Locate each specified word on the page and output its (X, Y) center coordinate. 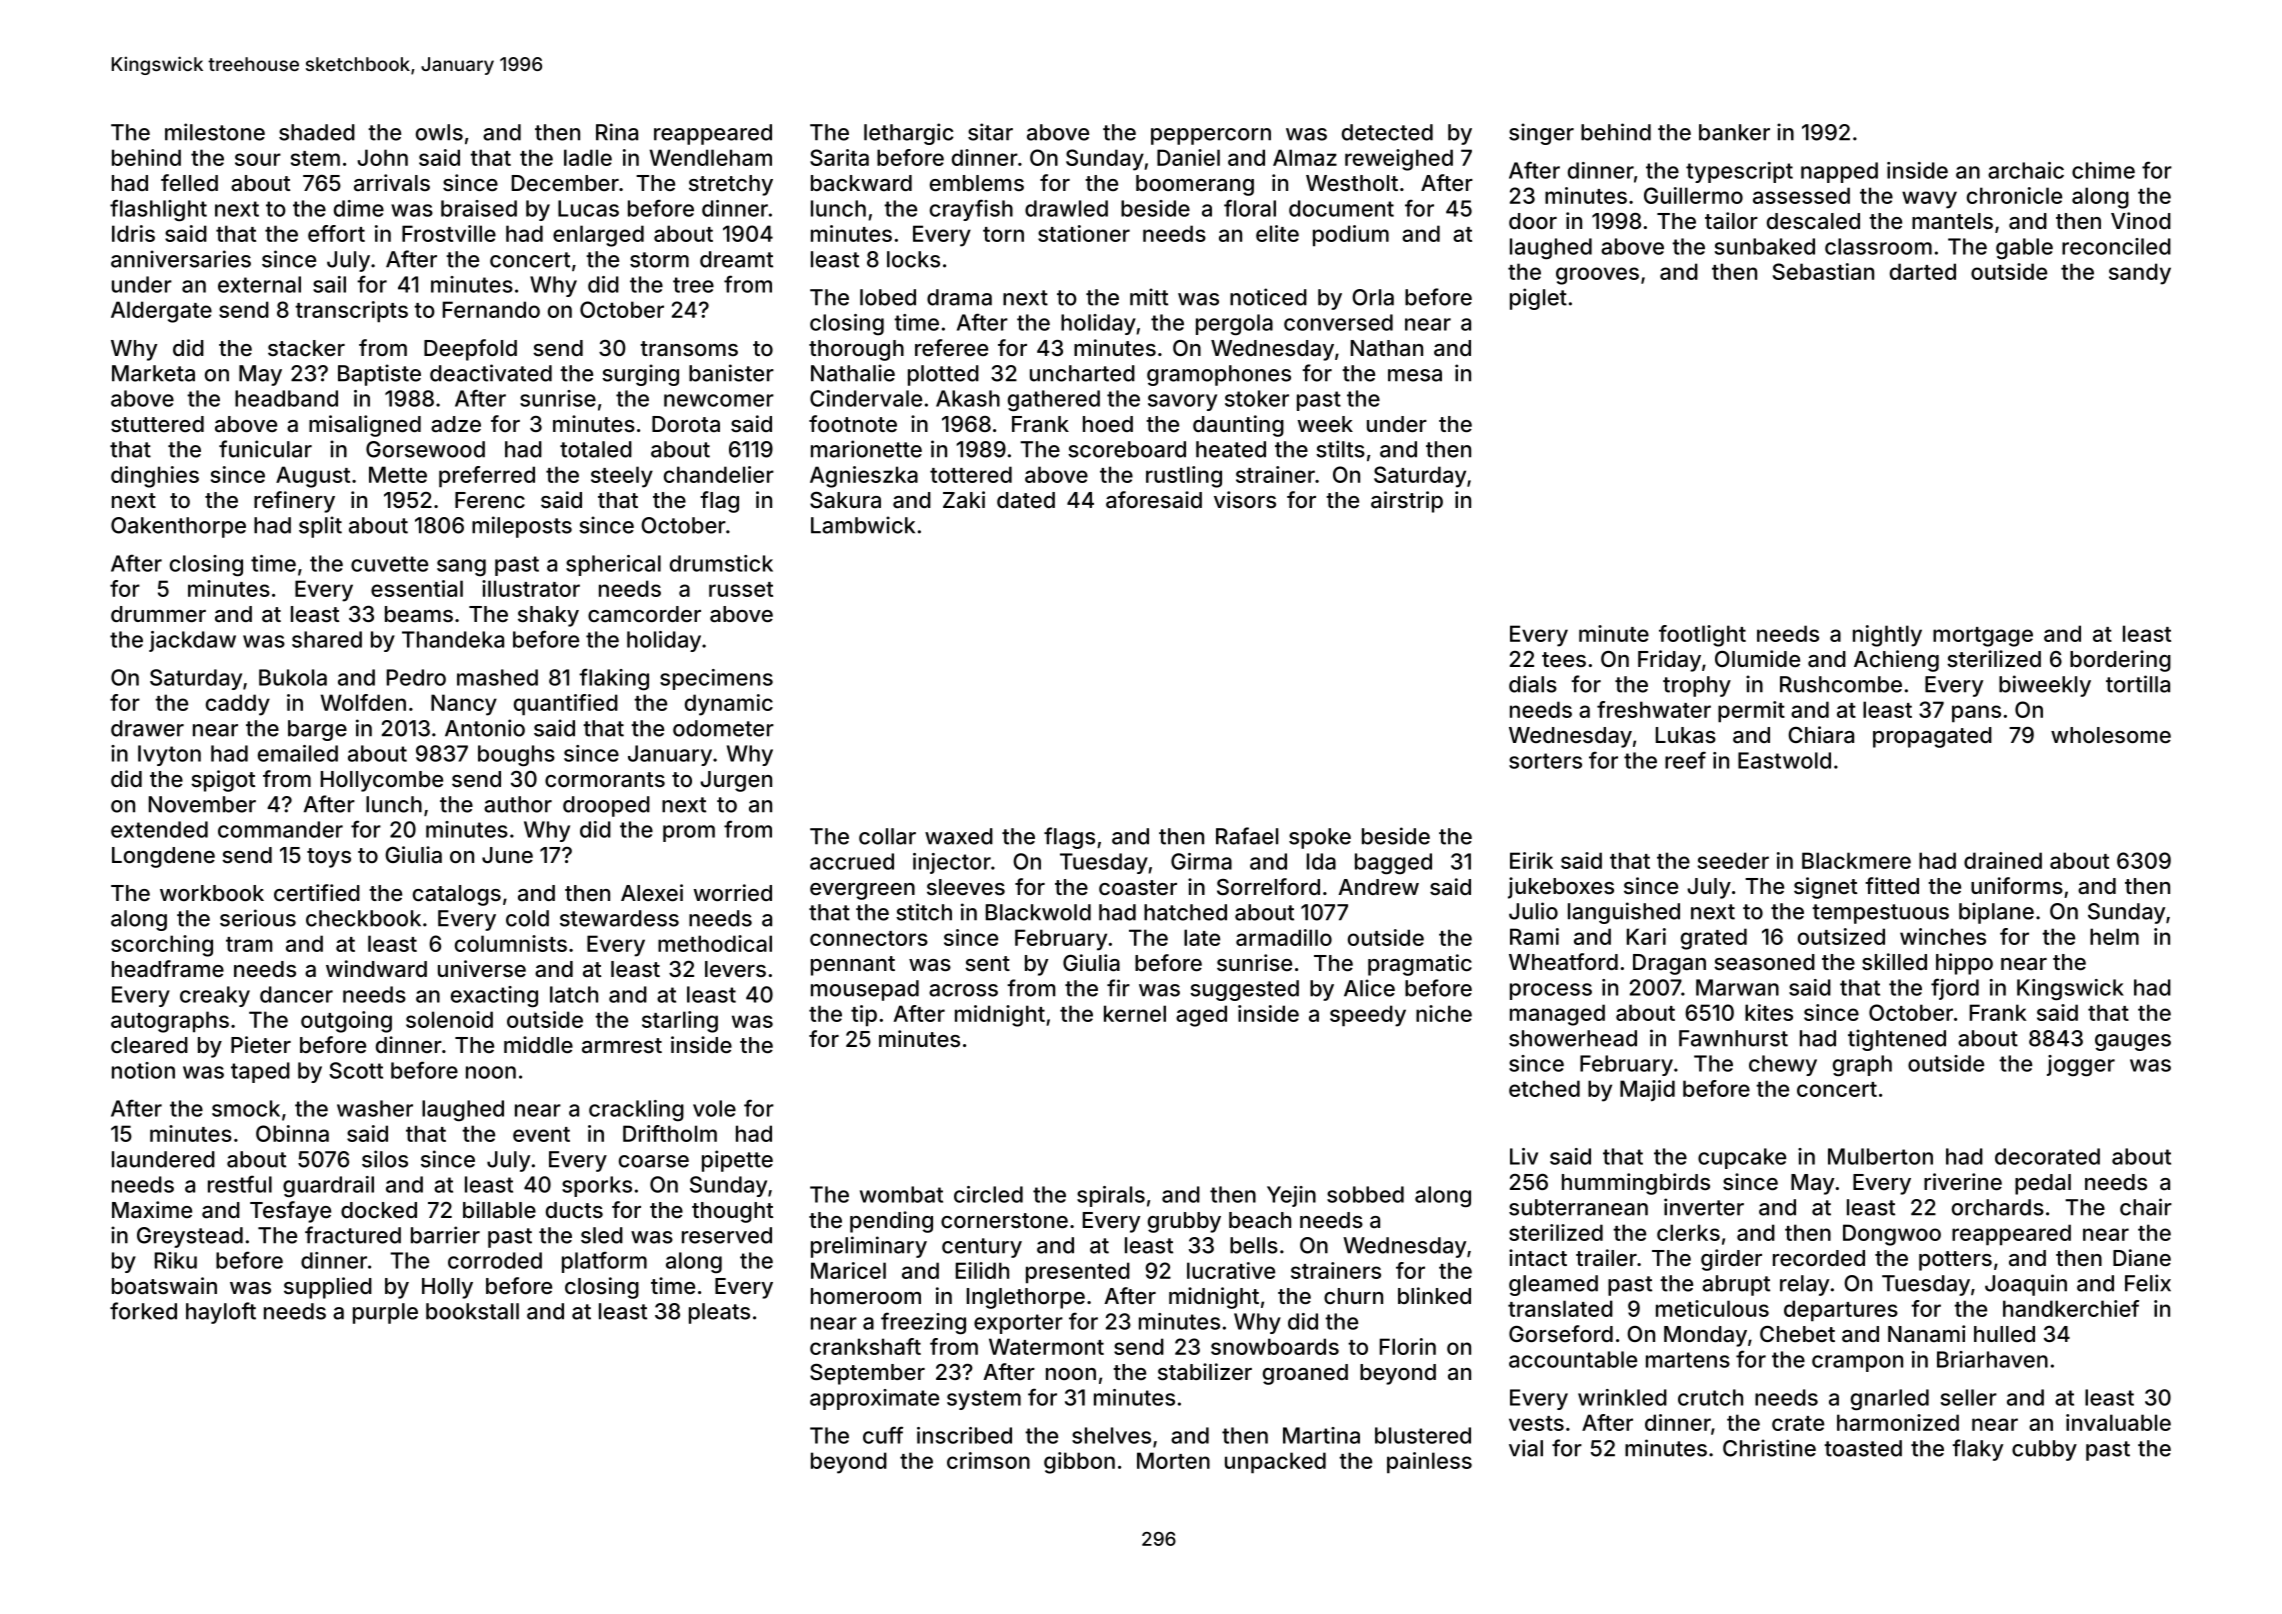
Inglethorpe (1026, 1298)
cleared (149, 1045)
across (963, 990)
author (518, 804)
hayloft (221, 1313)
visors (1245, 499)
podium (1351, 236)
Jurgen (736, 781)
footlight (1702, 636)
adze (456, 424)
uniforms (2017, 885)
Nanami (1926, 1334)
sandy (2140, 274)
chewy (1783, 1065)
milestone (215, 132)
